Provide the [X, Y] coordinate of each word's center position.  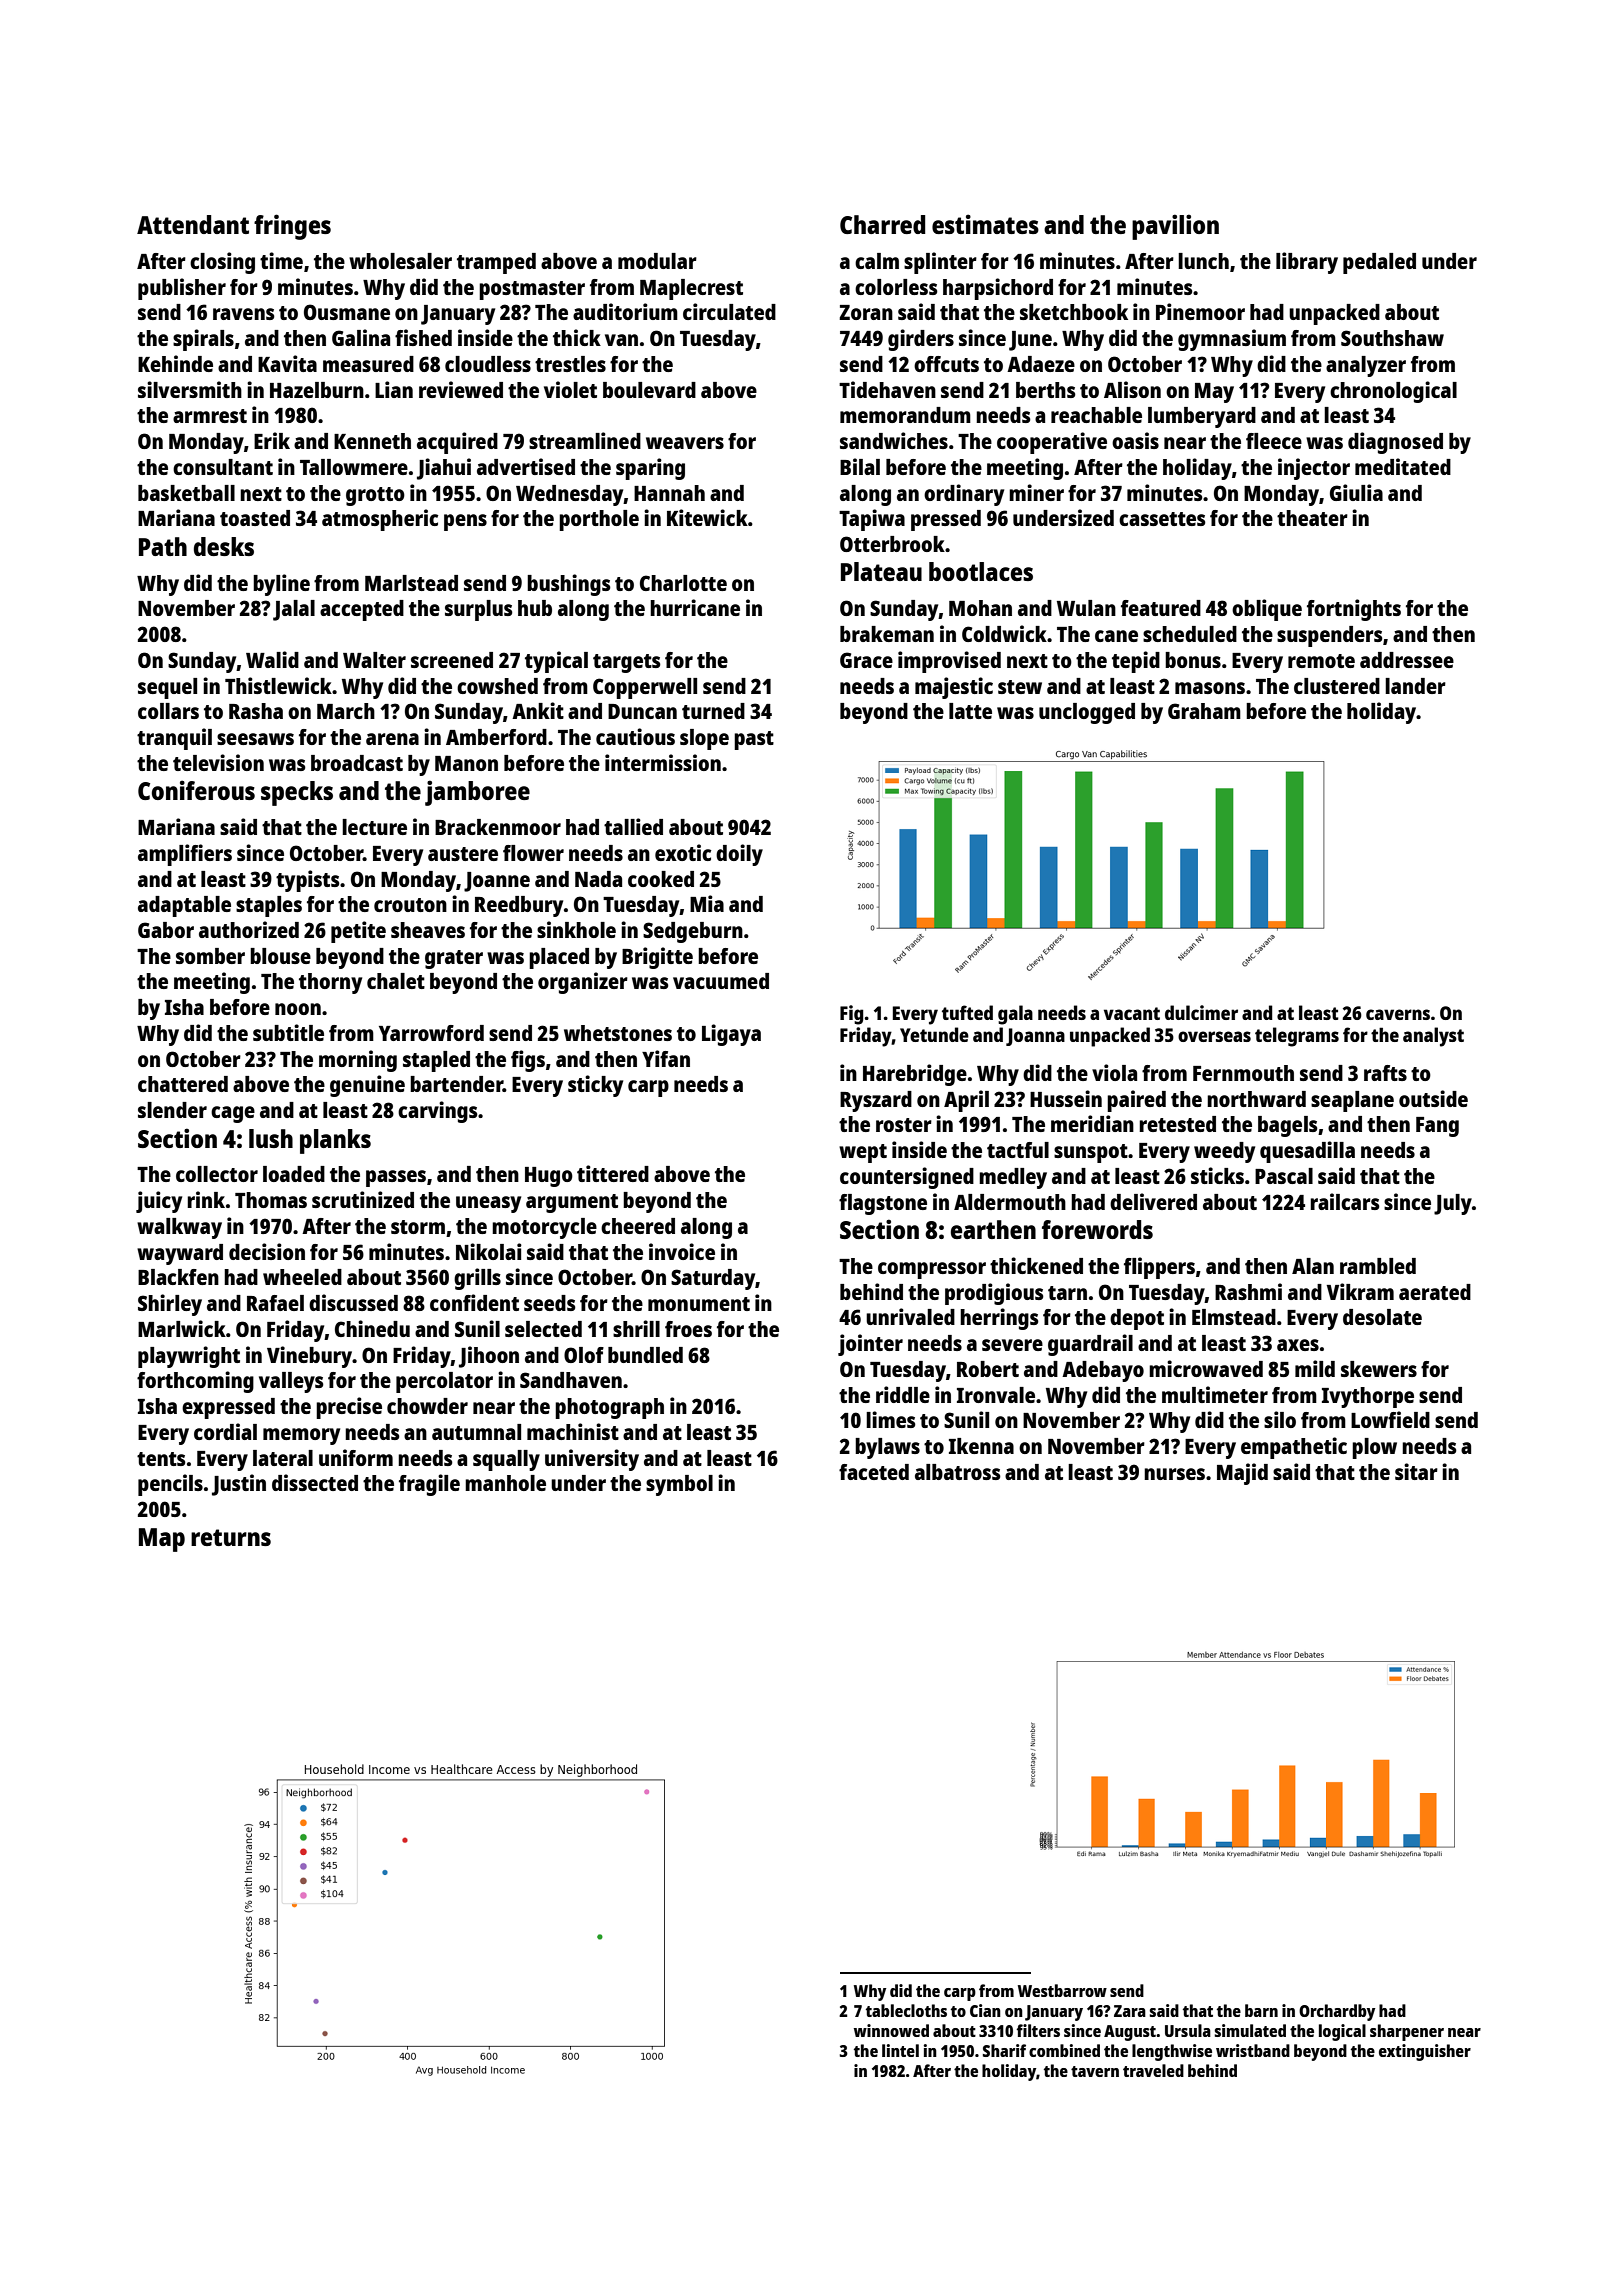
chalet [396, 981]
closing [222, 263]
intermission [663, 762]
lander [1415, 686]
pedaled [1379, 263]
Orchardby [1337, 2012]
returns [231, 1537]
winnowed [891, 2030]
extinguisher [1425, 2052]
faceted [874, 1472]
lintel [900, 2050]
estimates [985, 224]
